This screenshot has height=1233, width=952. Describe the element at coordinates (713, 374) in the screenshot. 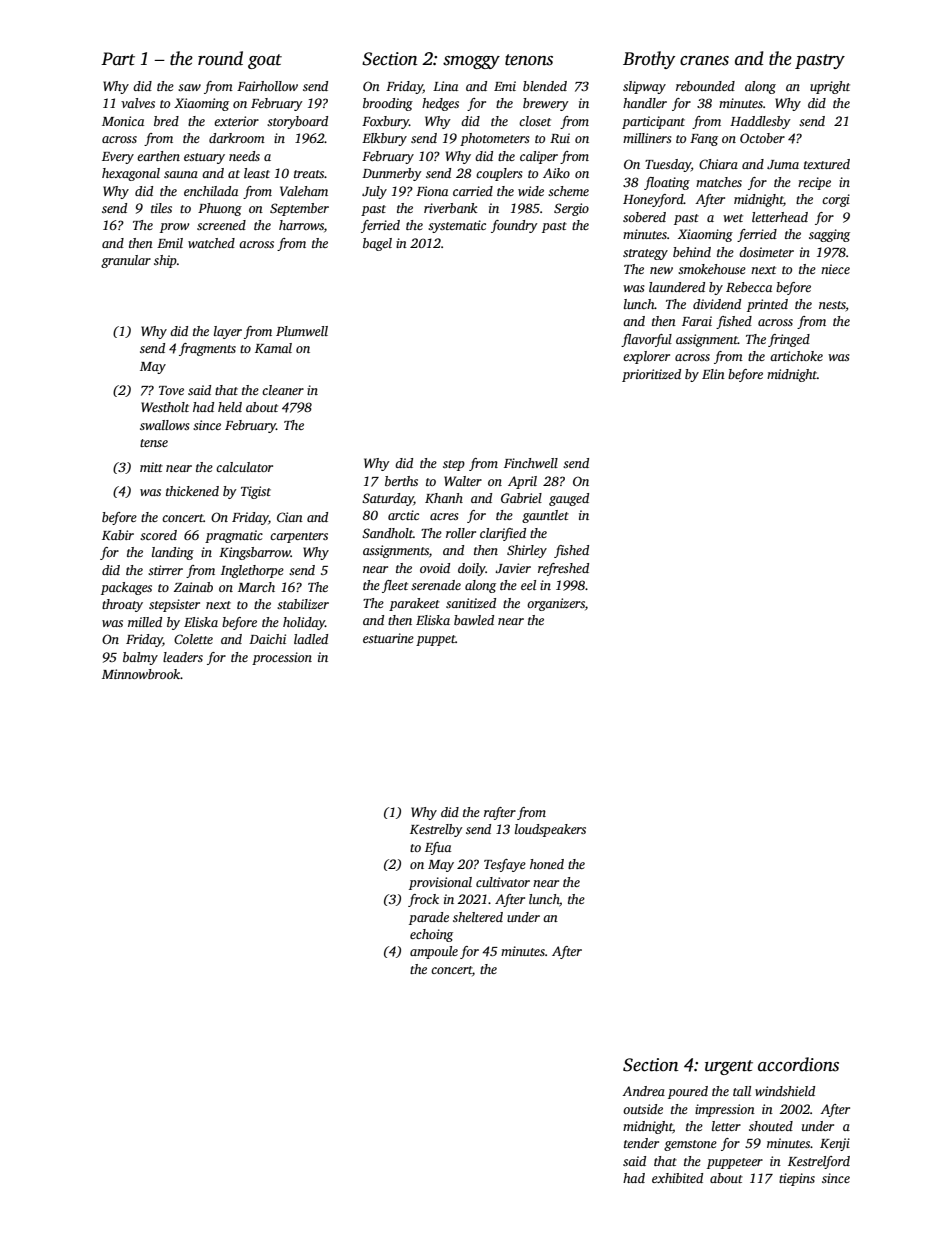

I see `Elin` at that location.
